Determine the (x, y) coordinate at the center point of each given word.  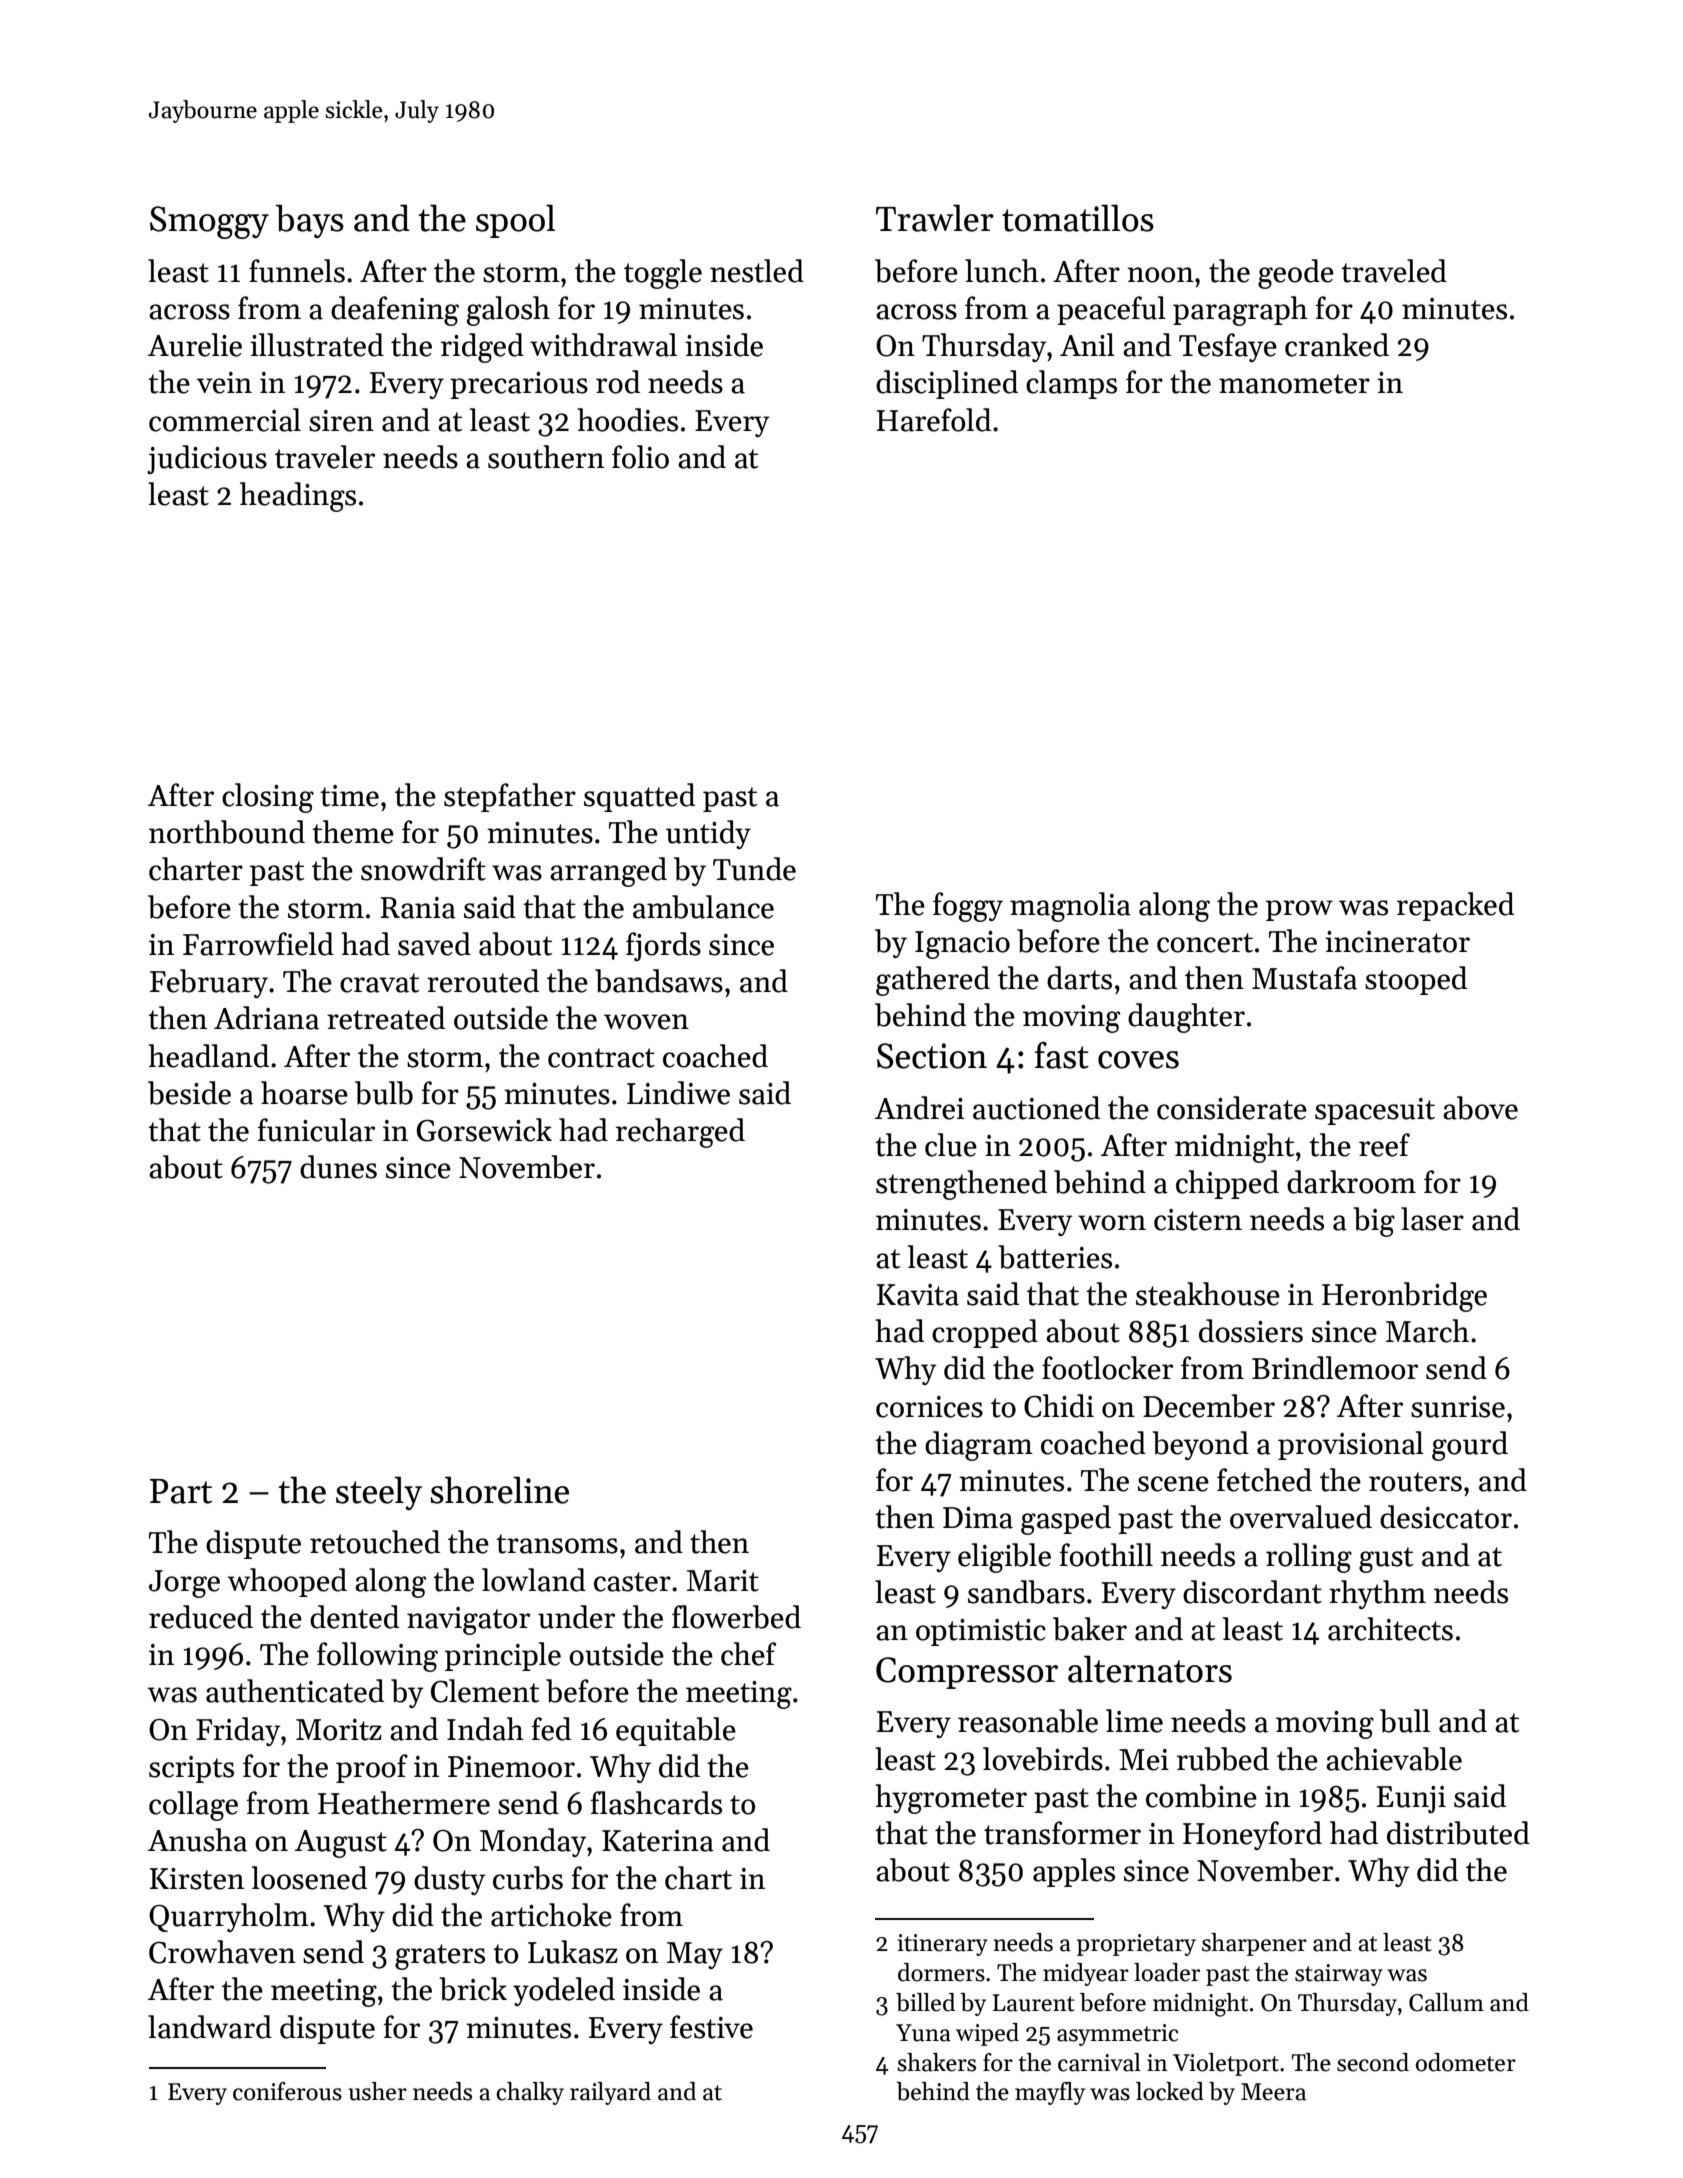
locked (1170, 2091)
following (377, 1657)
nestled (757, 271)
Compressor (967, 1673)
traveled (1394, 271)
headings (298, 497)
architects (1390, 1629)
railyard (610, 2093)
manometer (1294, 384)
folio (640, 457)
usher (378, 2091)
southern (546, 457)
